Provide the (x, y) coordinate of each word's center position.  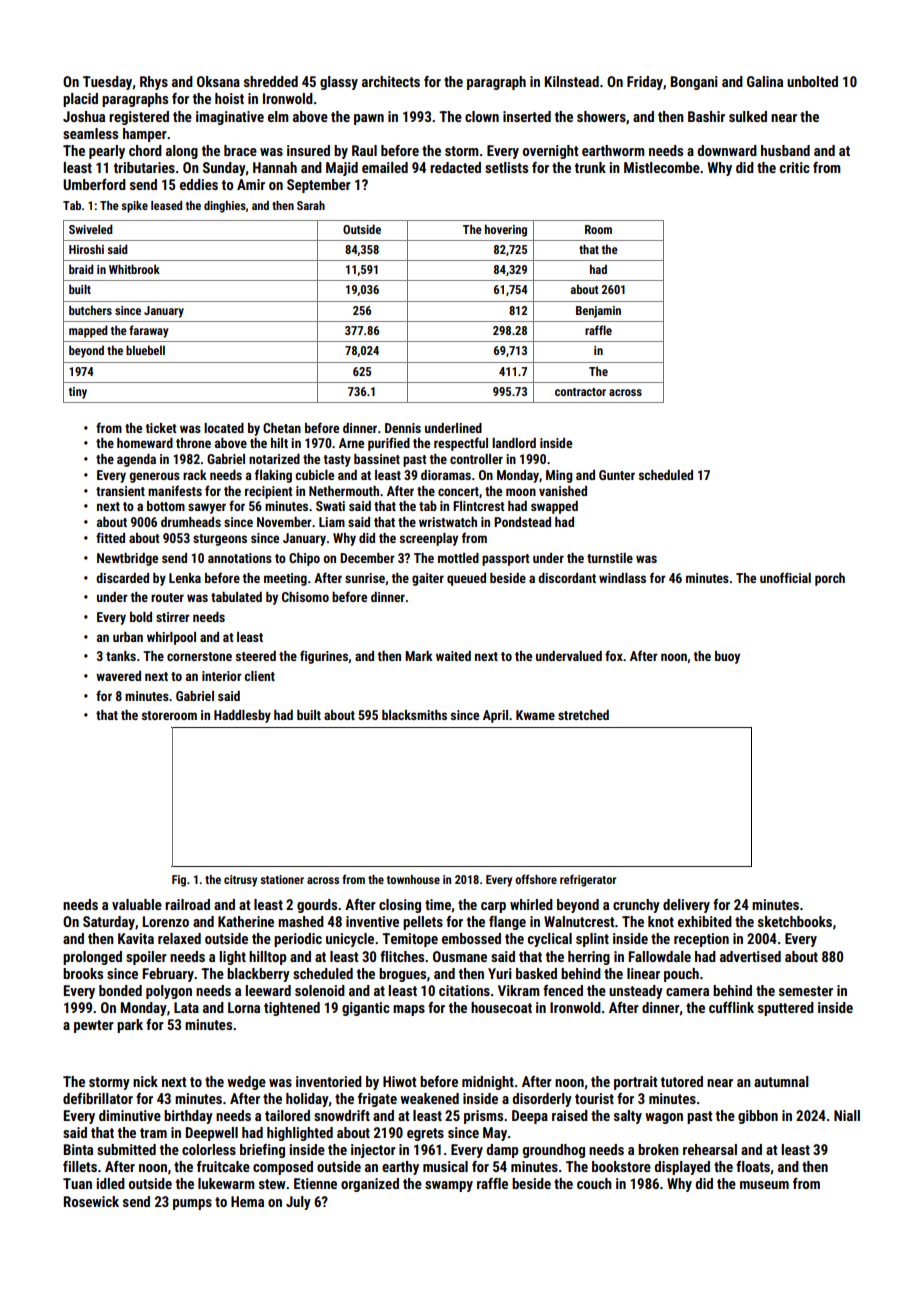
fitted (110, 537)
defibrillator (98, 1098)
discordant (567, 578)
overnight (551, 152)
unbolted (812, 81)
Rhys (154, 83)
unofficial (785, 577)
